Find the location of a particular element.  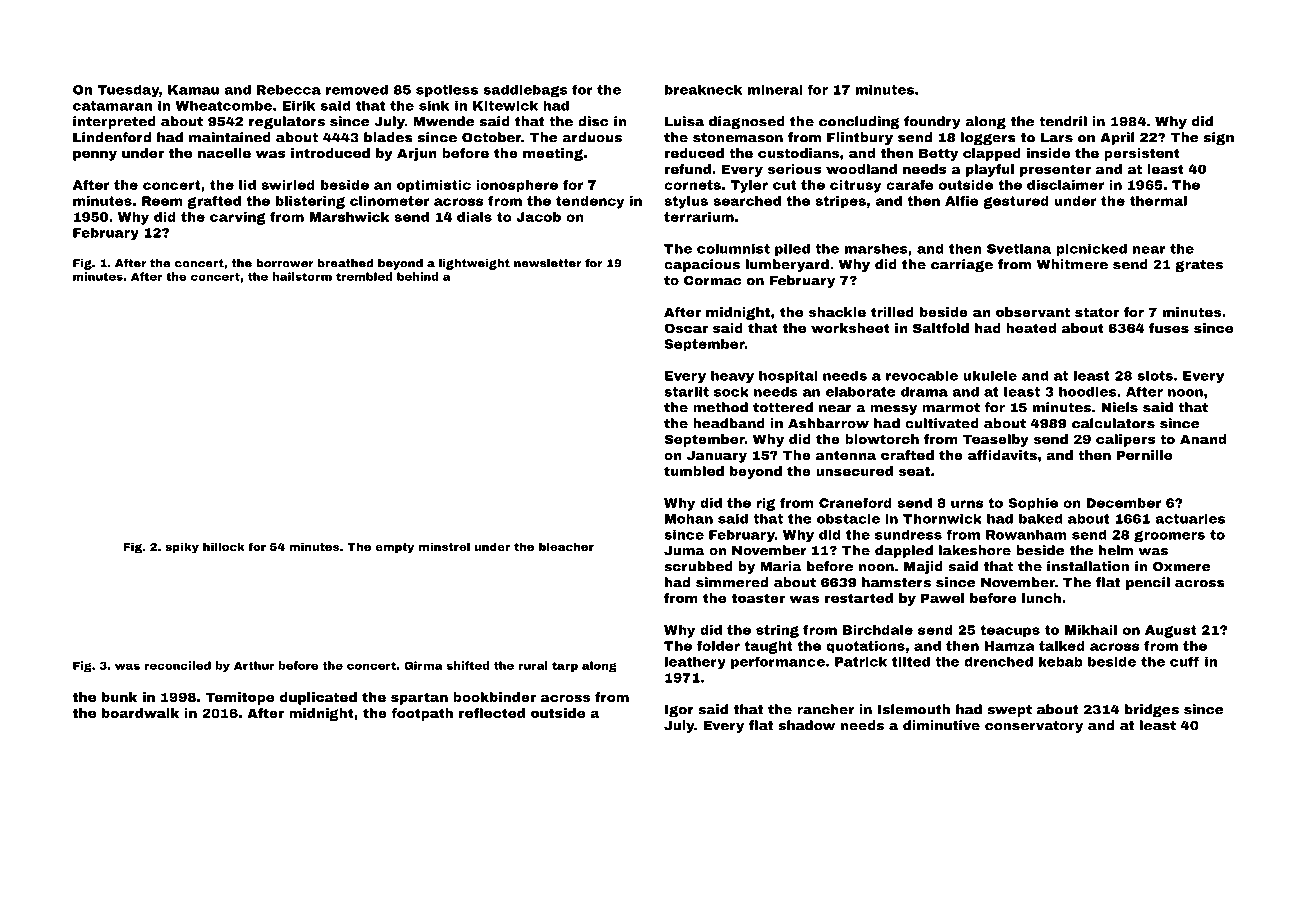

spiky is located at coordinates (182, 548).
